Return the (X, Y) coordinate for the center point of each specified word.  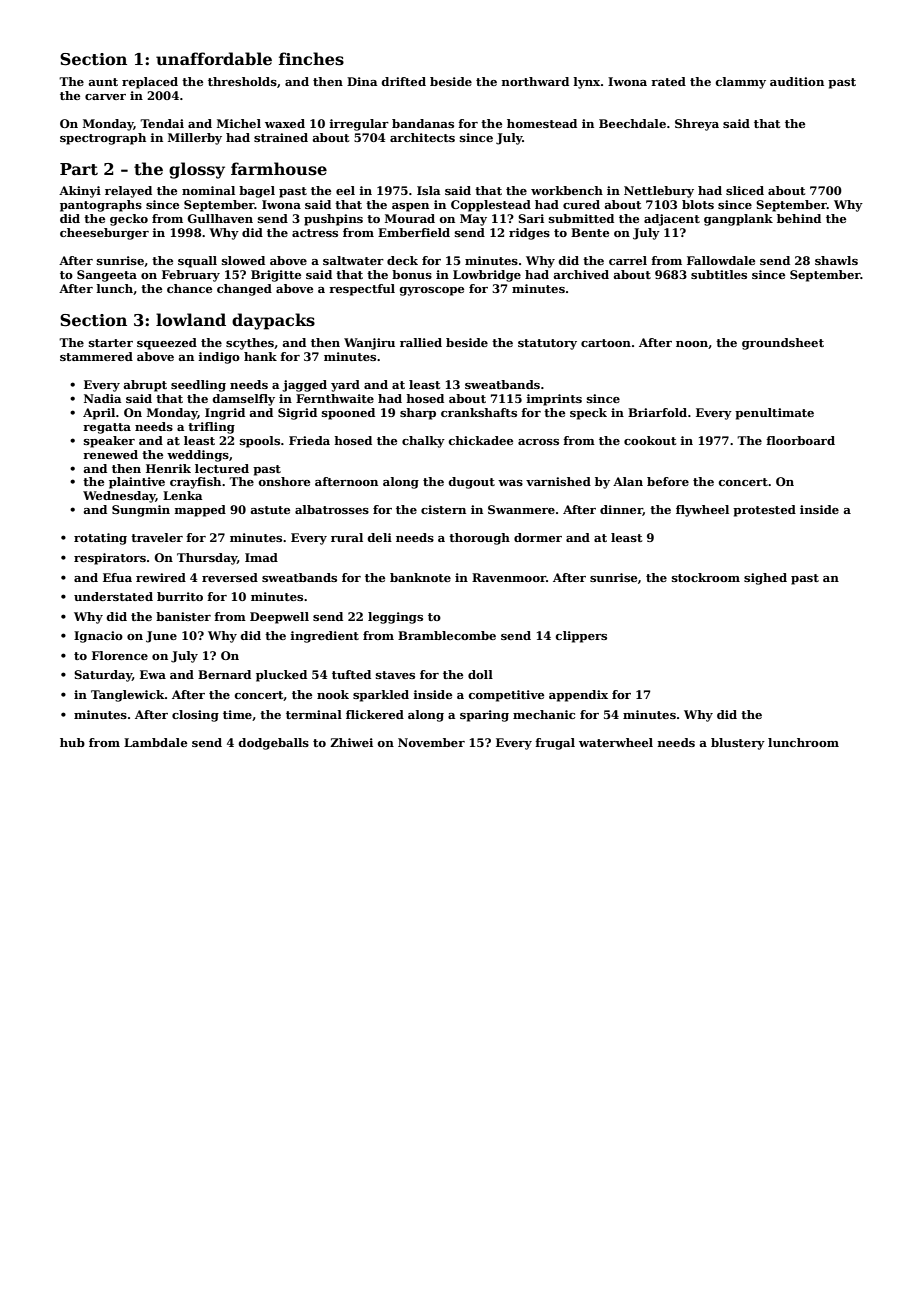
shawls (836, 260)
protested (764, 511)
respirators (110, 559)
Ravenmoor (509, 577)
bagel (257, 192)
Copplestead (491, 206)
